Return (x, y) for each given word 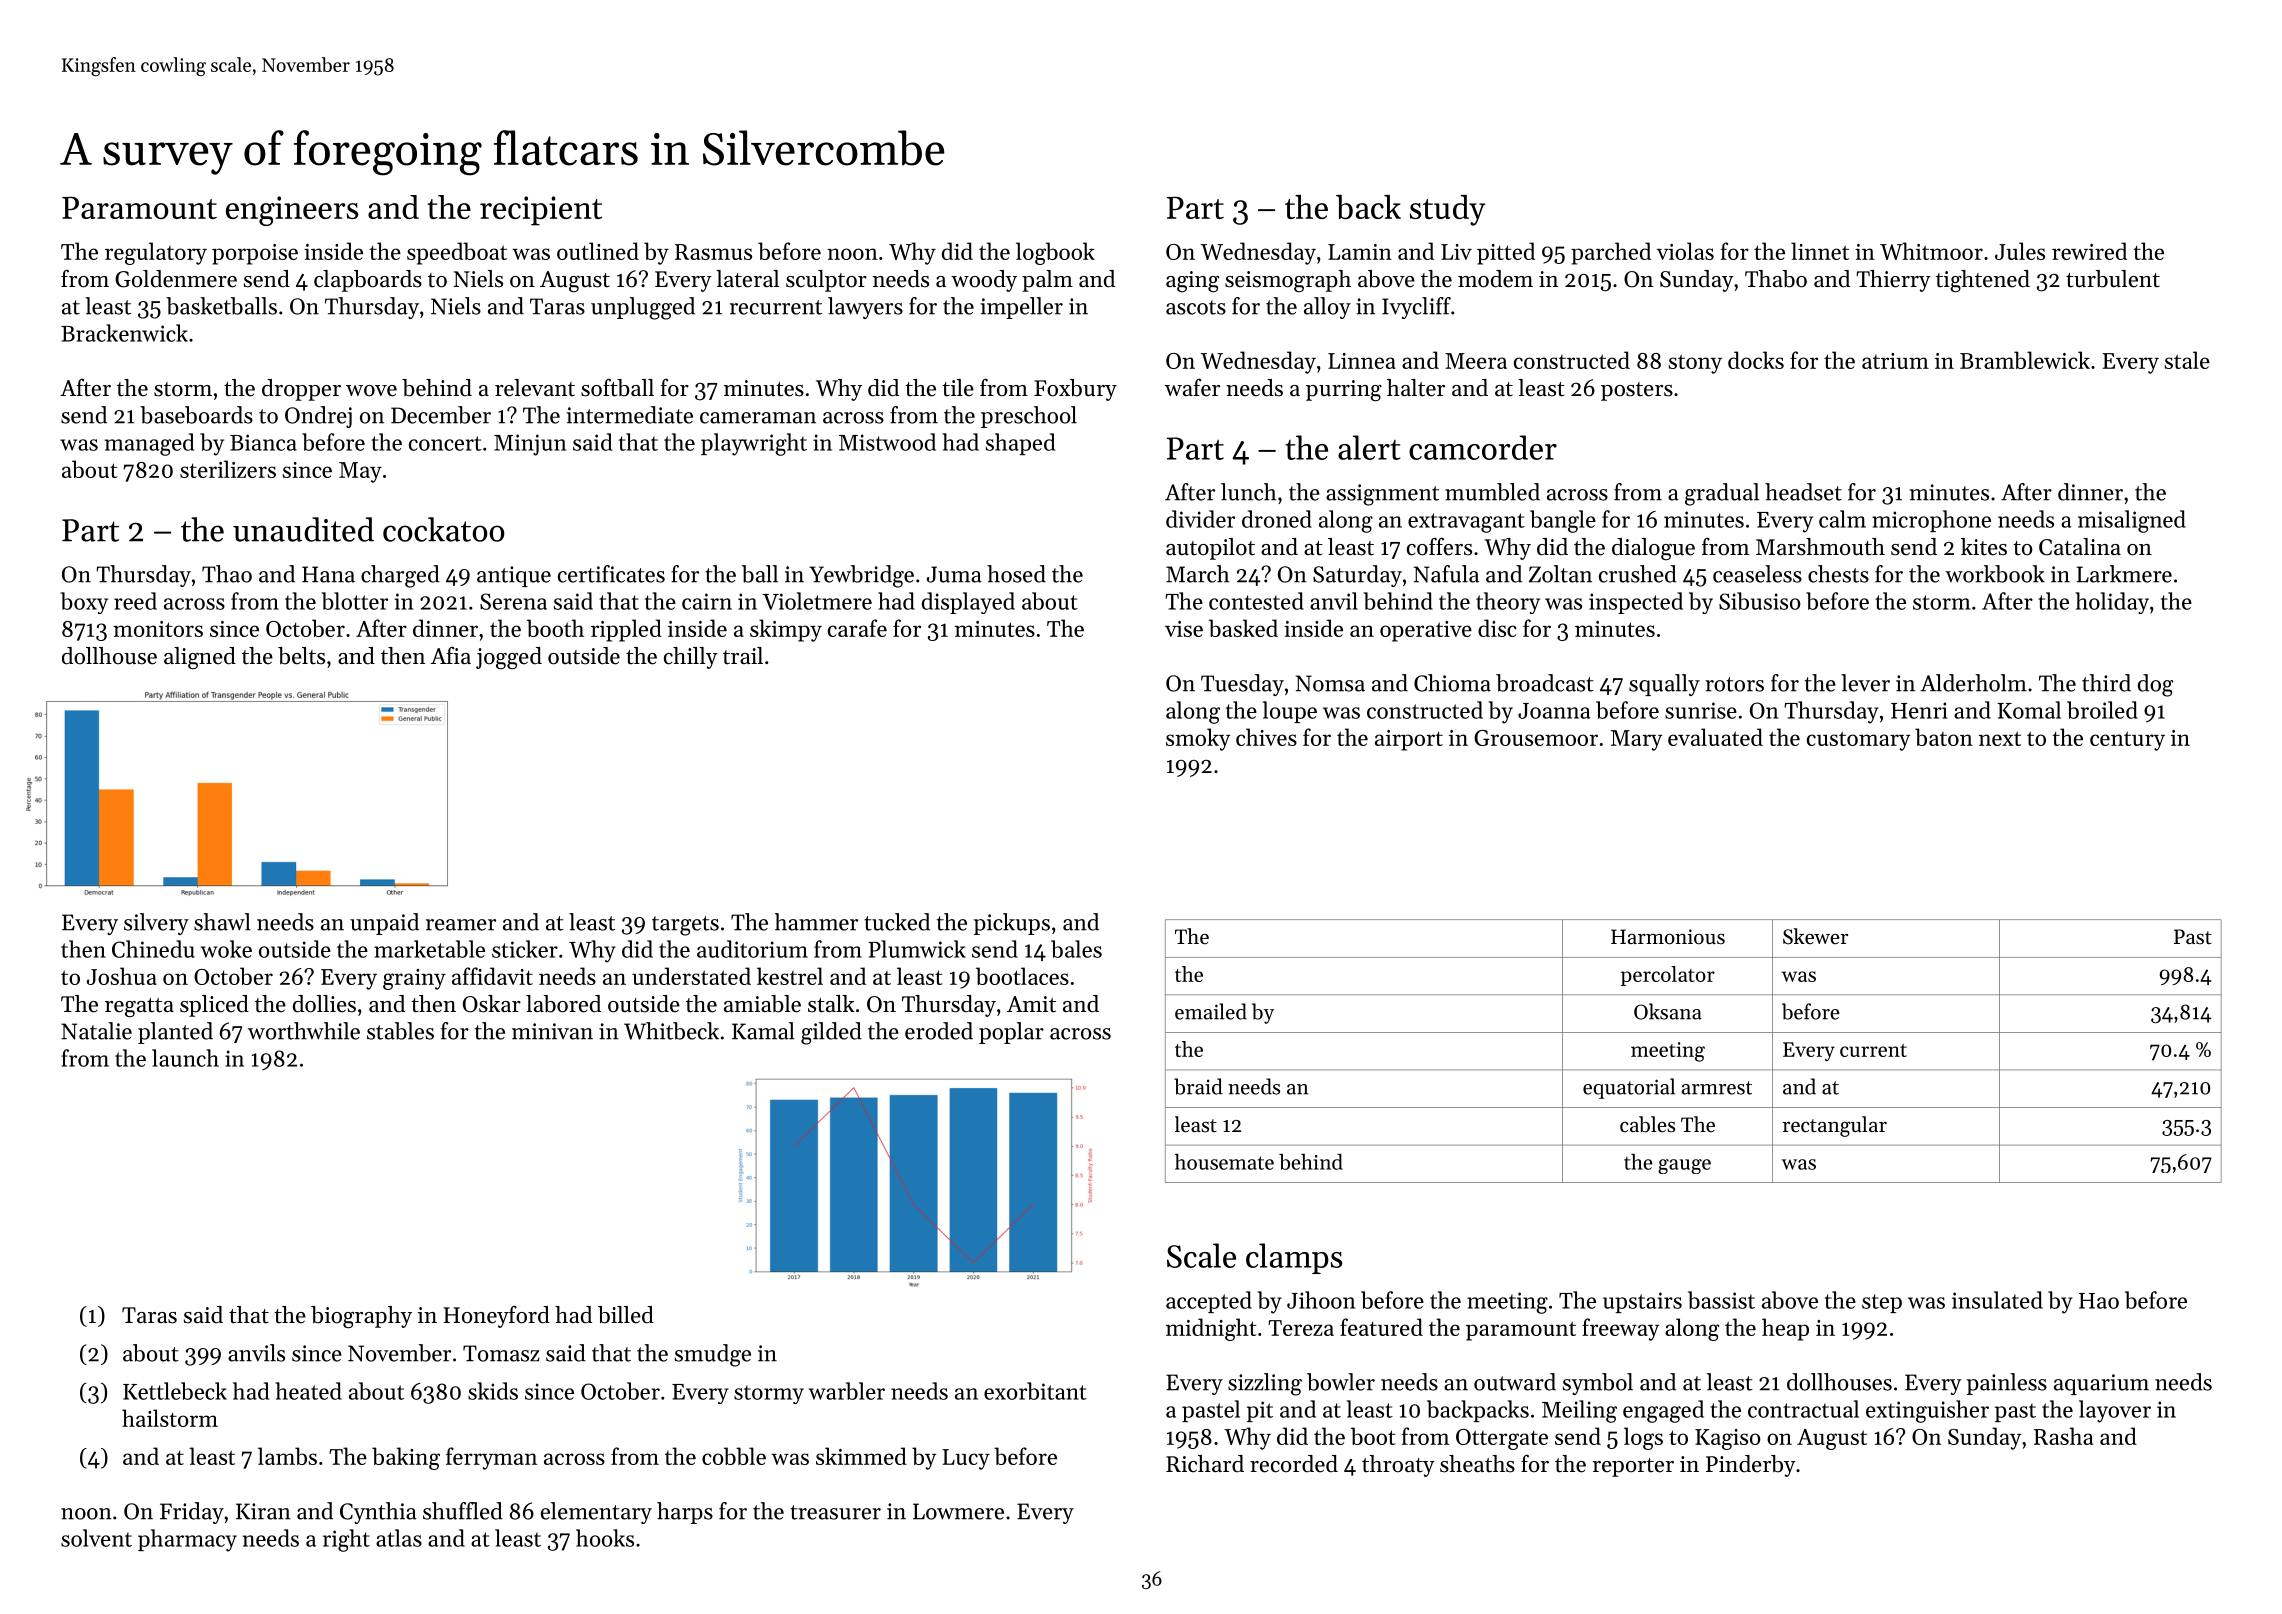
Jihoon (1321, 1300)
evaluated (1715, 737)
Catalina (2080, 547)
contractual (1803, 1409)
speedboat (457, 253)
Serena (513, 601)
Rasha (2063, 1436)
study (1448, 210)
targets (685, 926)
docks (1756, 360)
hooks (605, 1538)
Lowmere (958, 1511)
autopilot (1210, 549)
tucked (897, 922)
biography (361, 1317)
